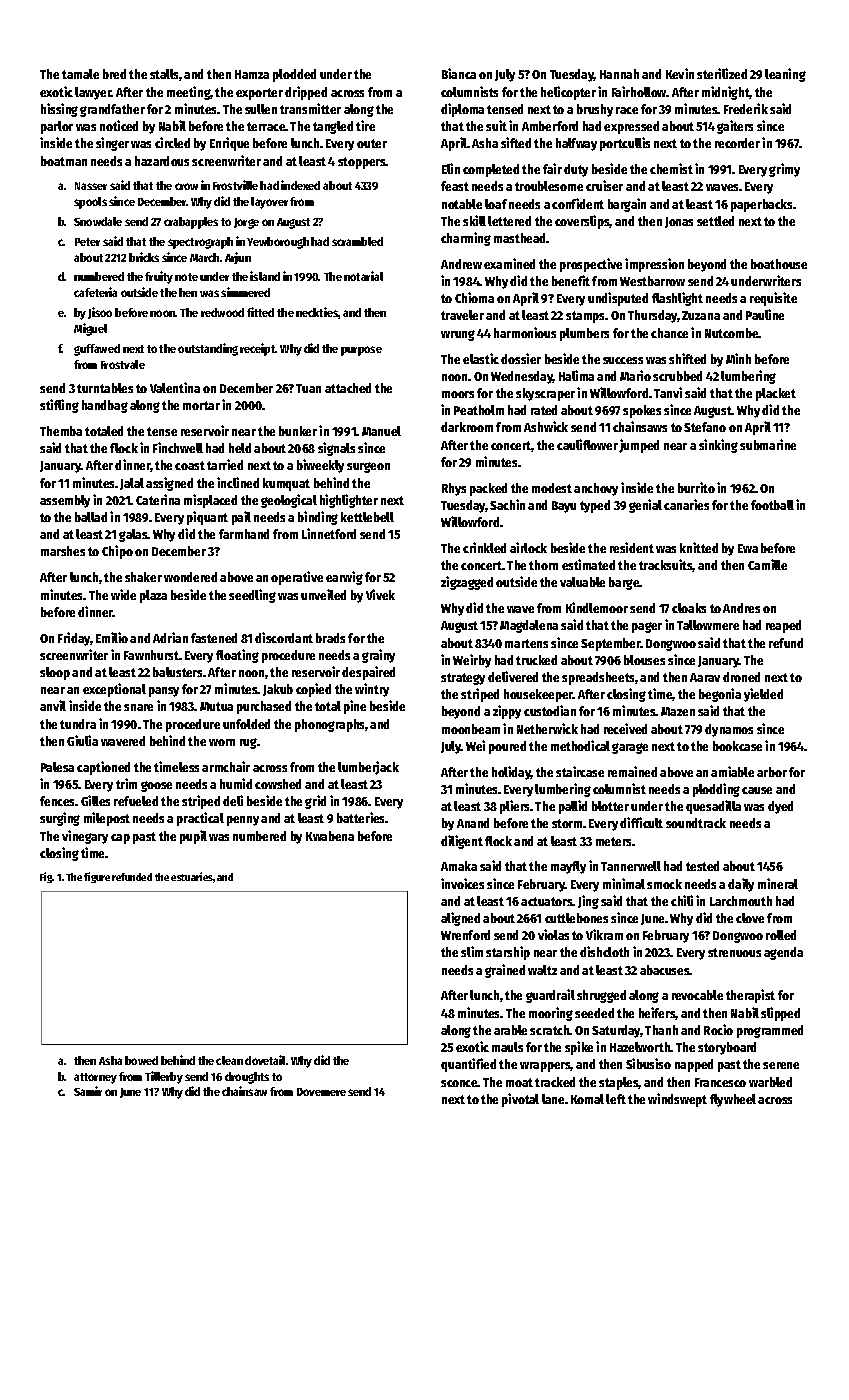  Describe the element at coordinates (192, 876) in the screenshot. I see `estuaries` at that location.
